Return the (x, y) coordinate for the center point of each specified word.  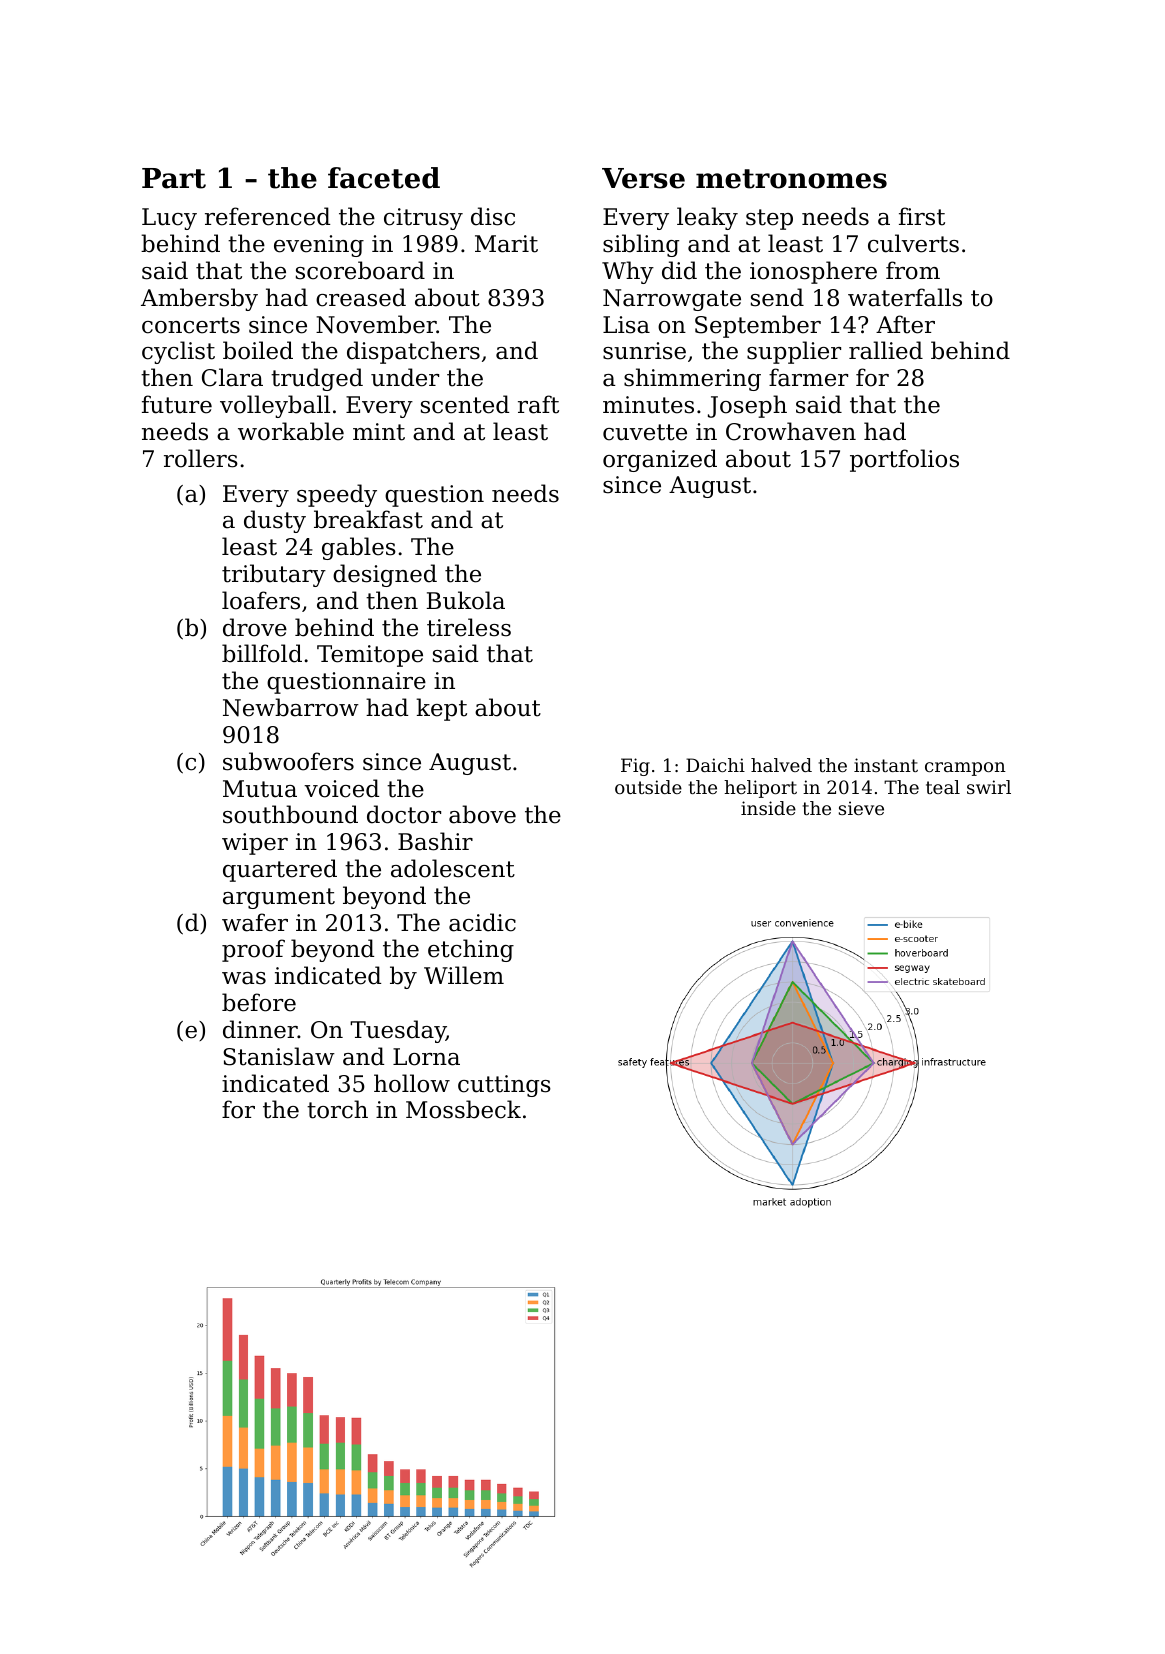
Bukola (466, 600)
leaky (707, 218)
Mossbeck (463, 1109)
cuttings (504, 1086)
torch (337, 1109)
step (769, 219)
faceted (384, 178)
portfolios (904, 460)
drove (255, 627)
